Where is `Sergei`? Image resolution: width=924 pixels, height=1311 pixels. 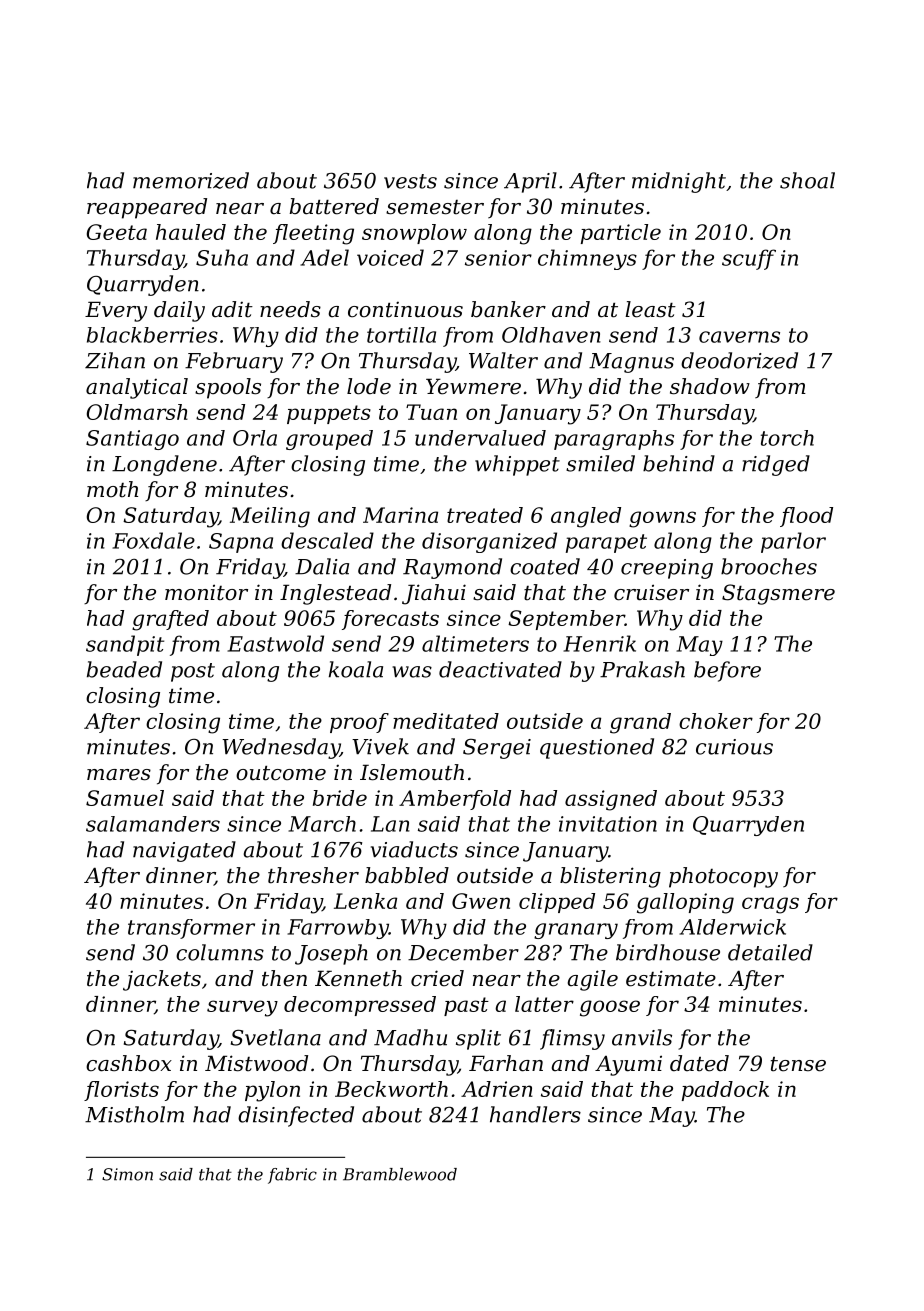
Sergei is located at coordinates (497, 749).
